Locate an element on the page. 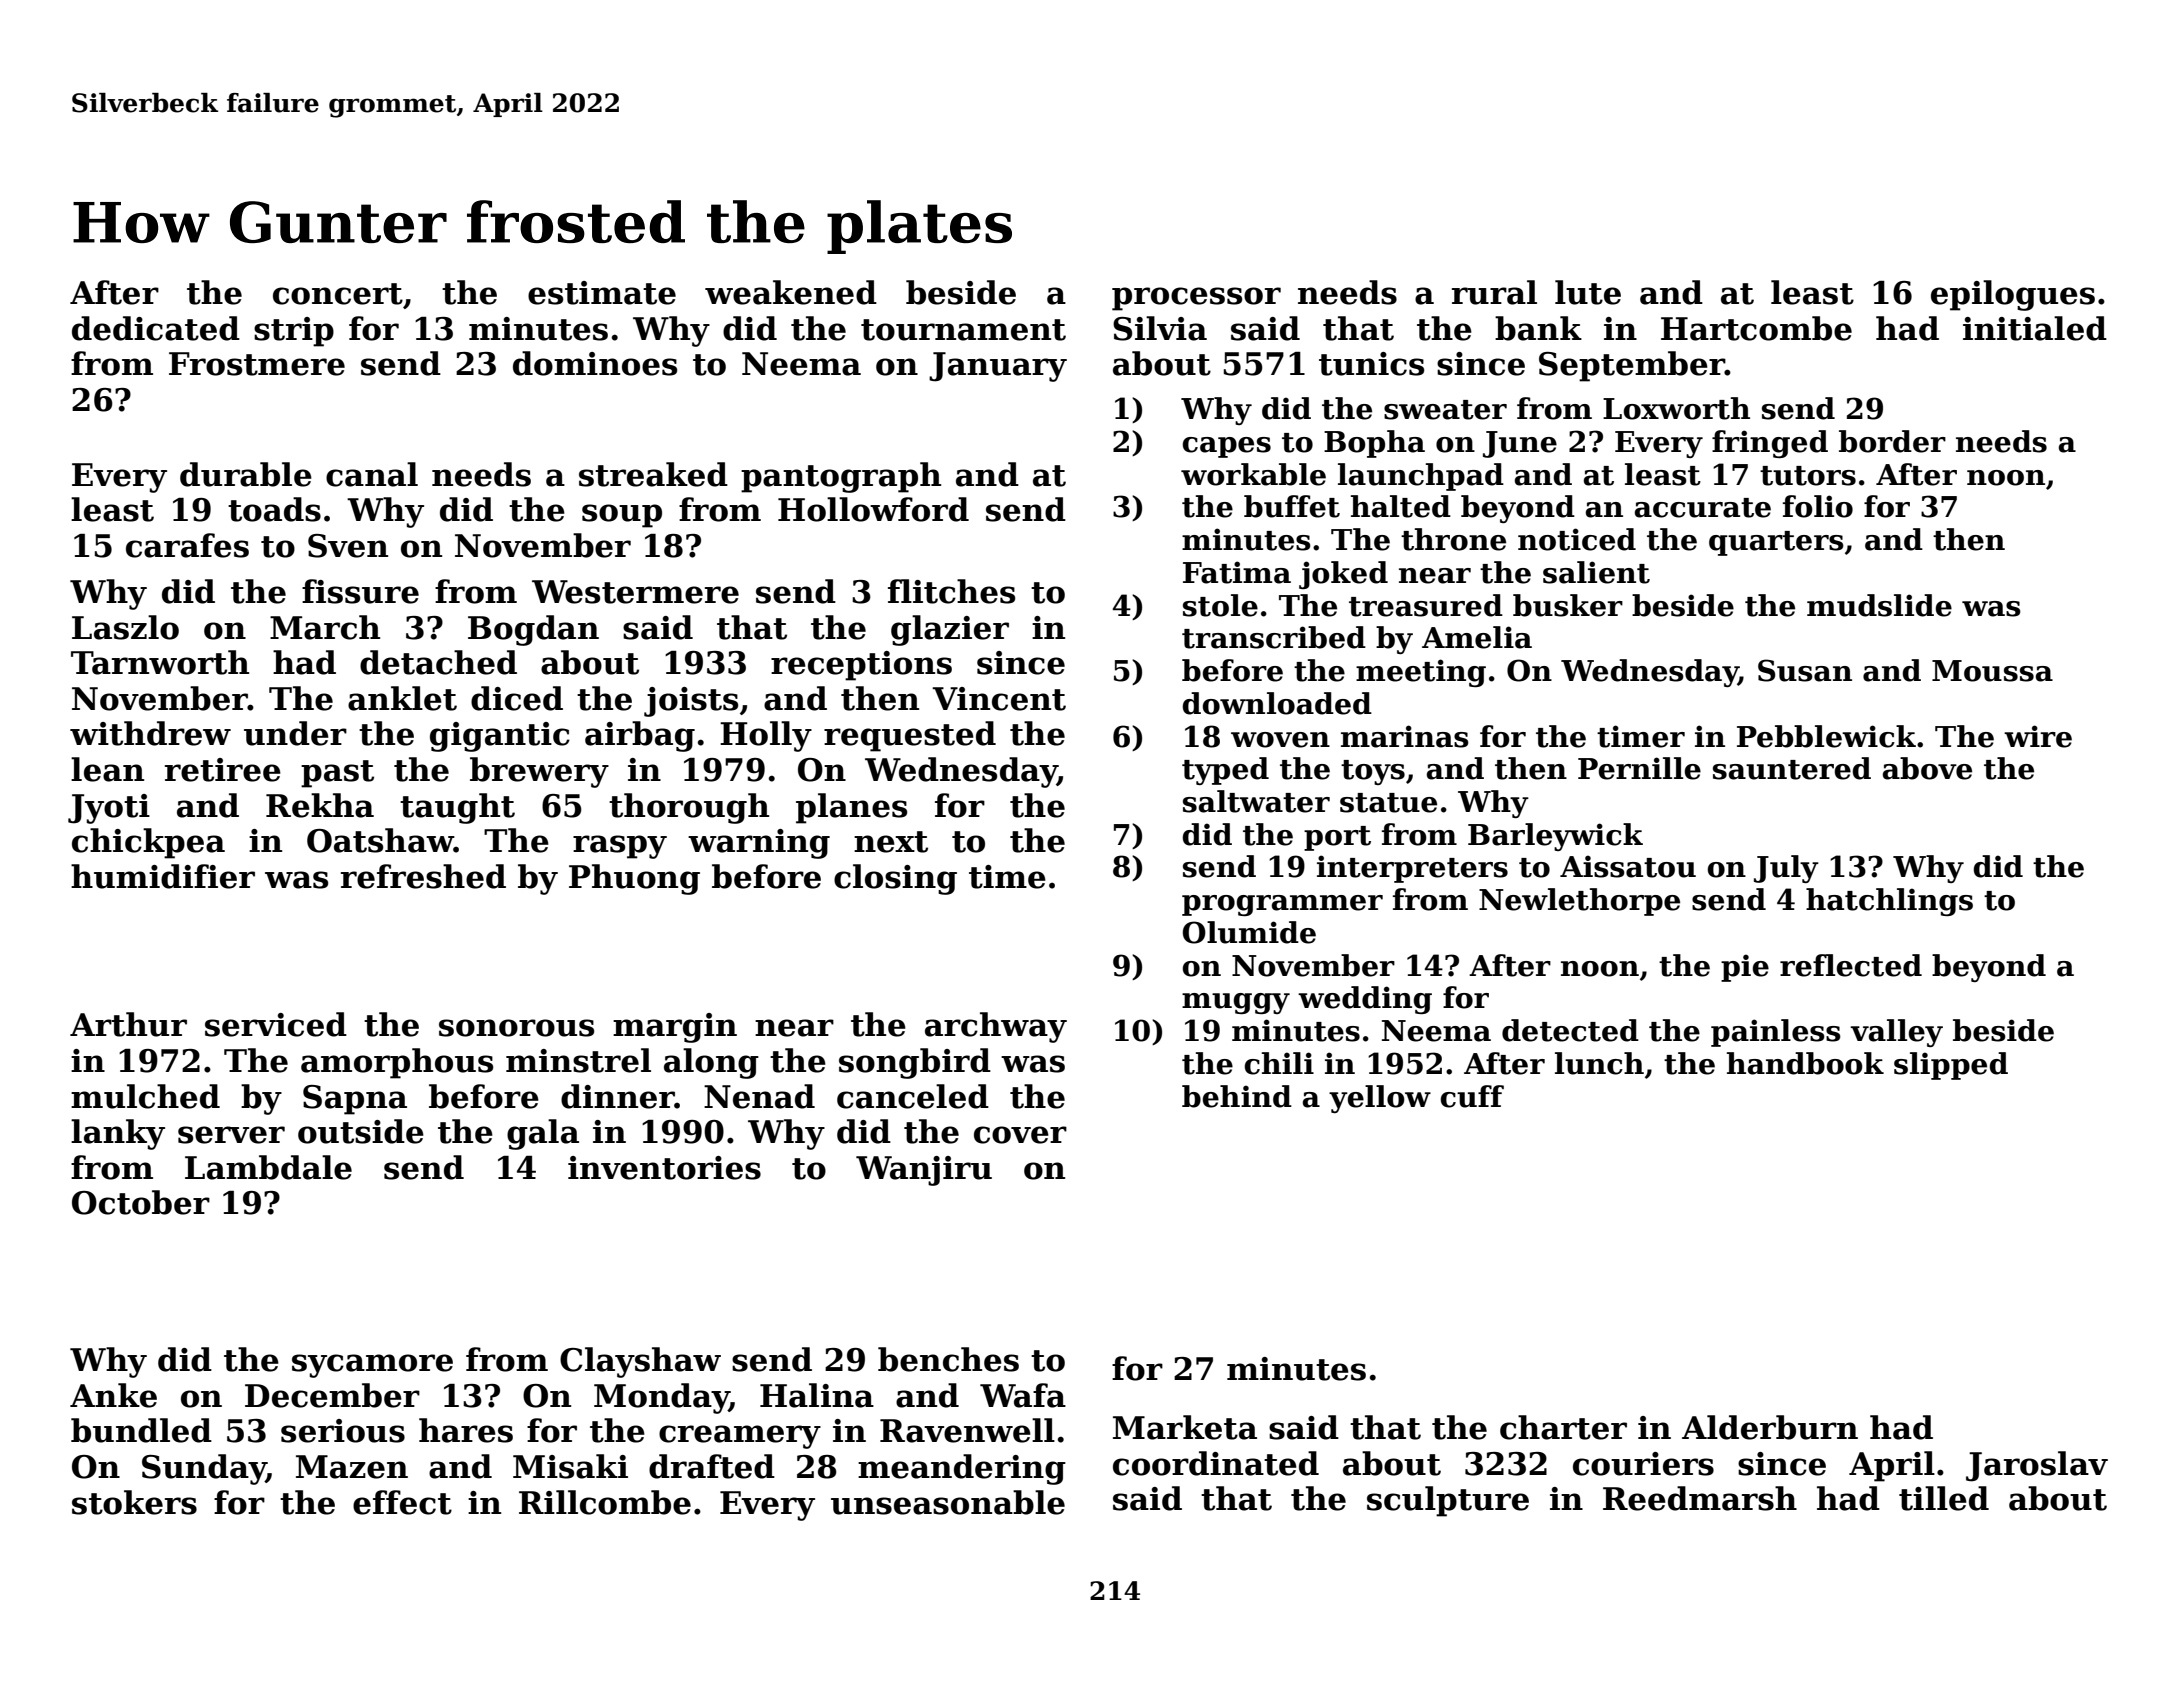 The width and height of the document is (2178, 1683). muggy is located at coordinates (1236, 1003).
